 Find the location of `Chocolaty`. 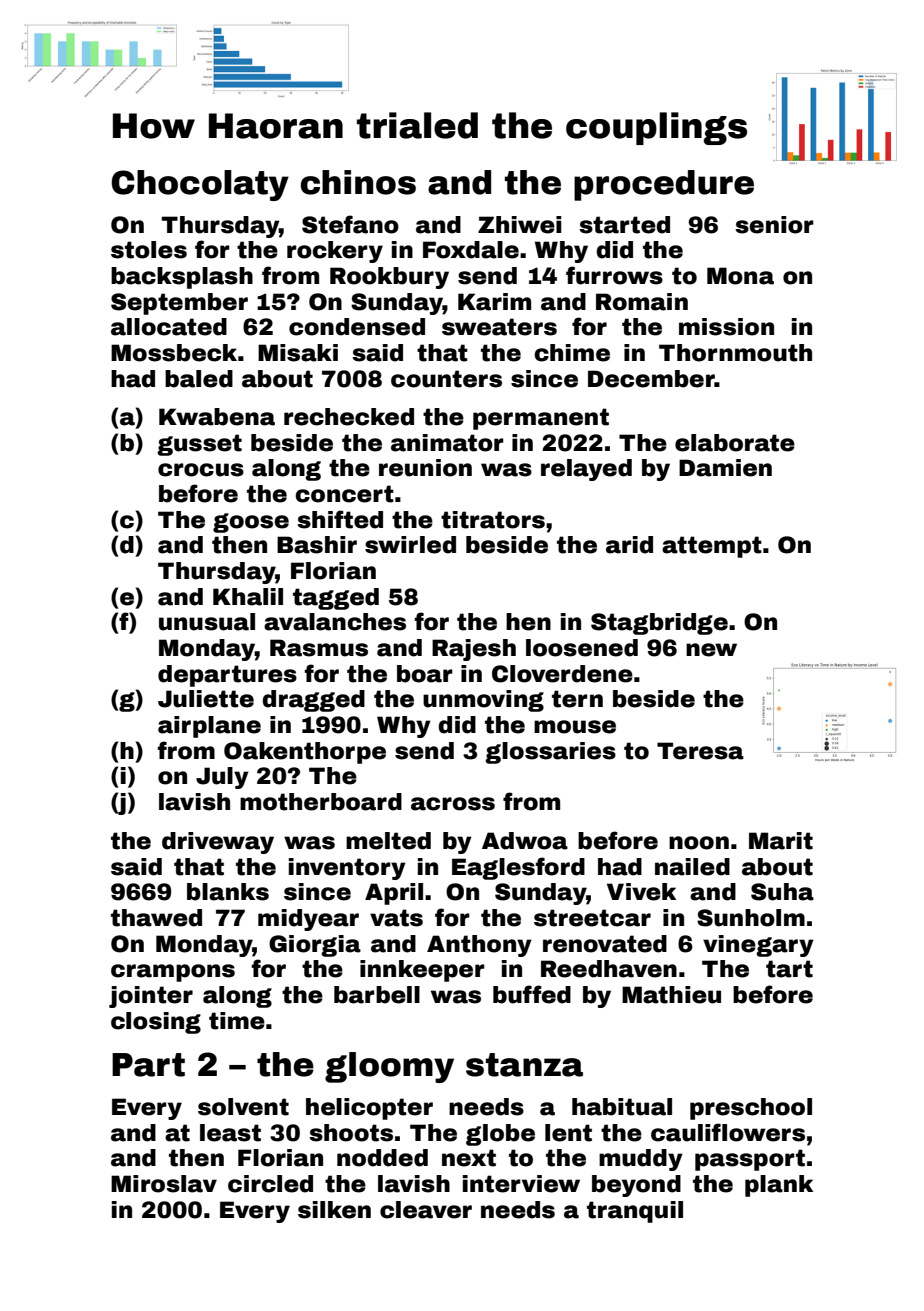

Chocolaty is located at coordinates (200, 185).
